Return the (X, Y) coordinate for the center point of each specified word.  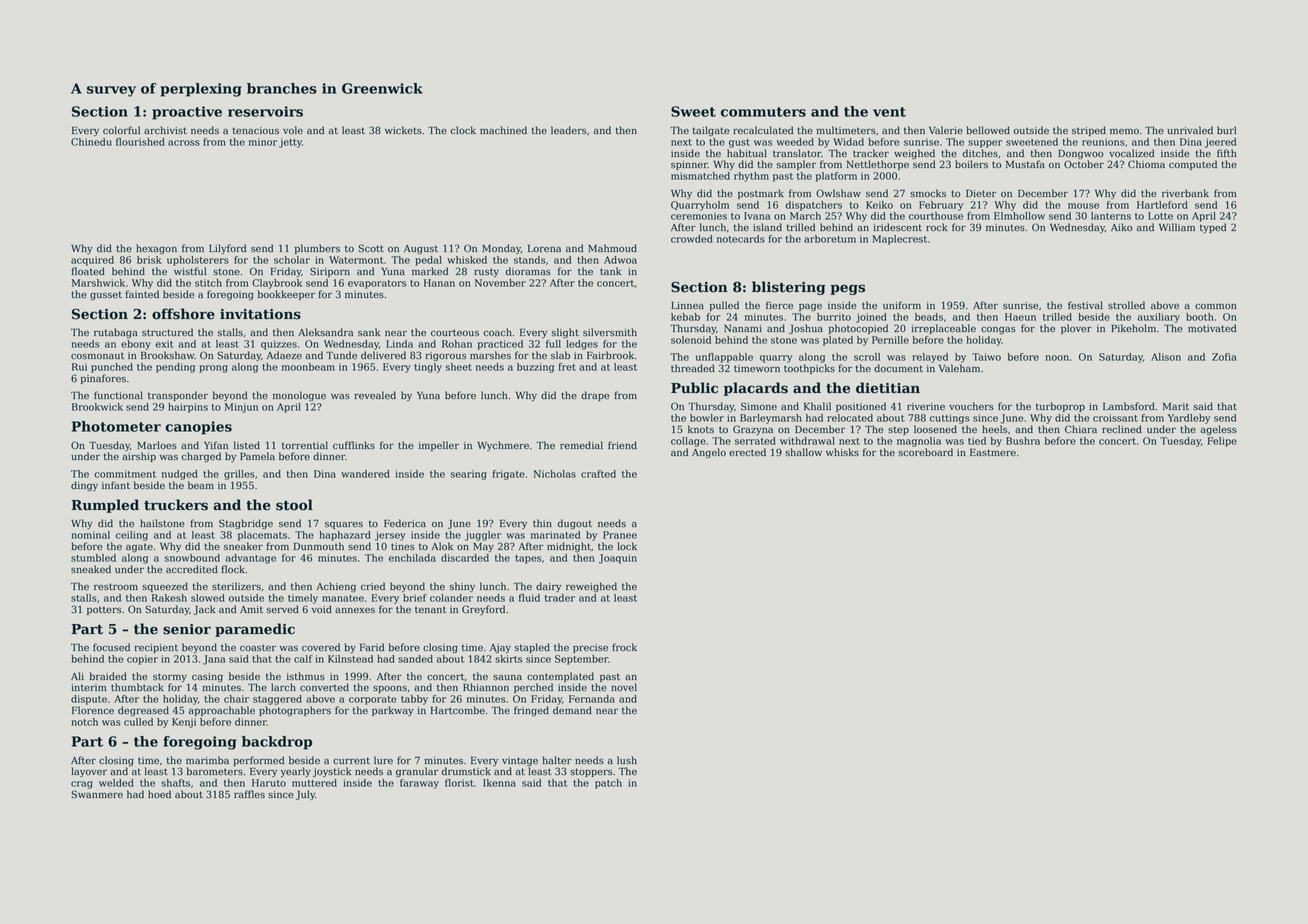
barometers (215, 771)
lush (627, 760)
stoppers (591, 772)
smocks (928, 193)
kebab (685, 317)
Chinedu (91, 142)
